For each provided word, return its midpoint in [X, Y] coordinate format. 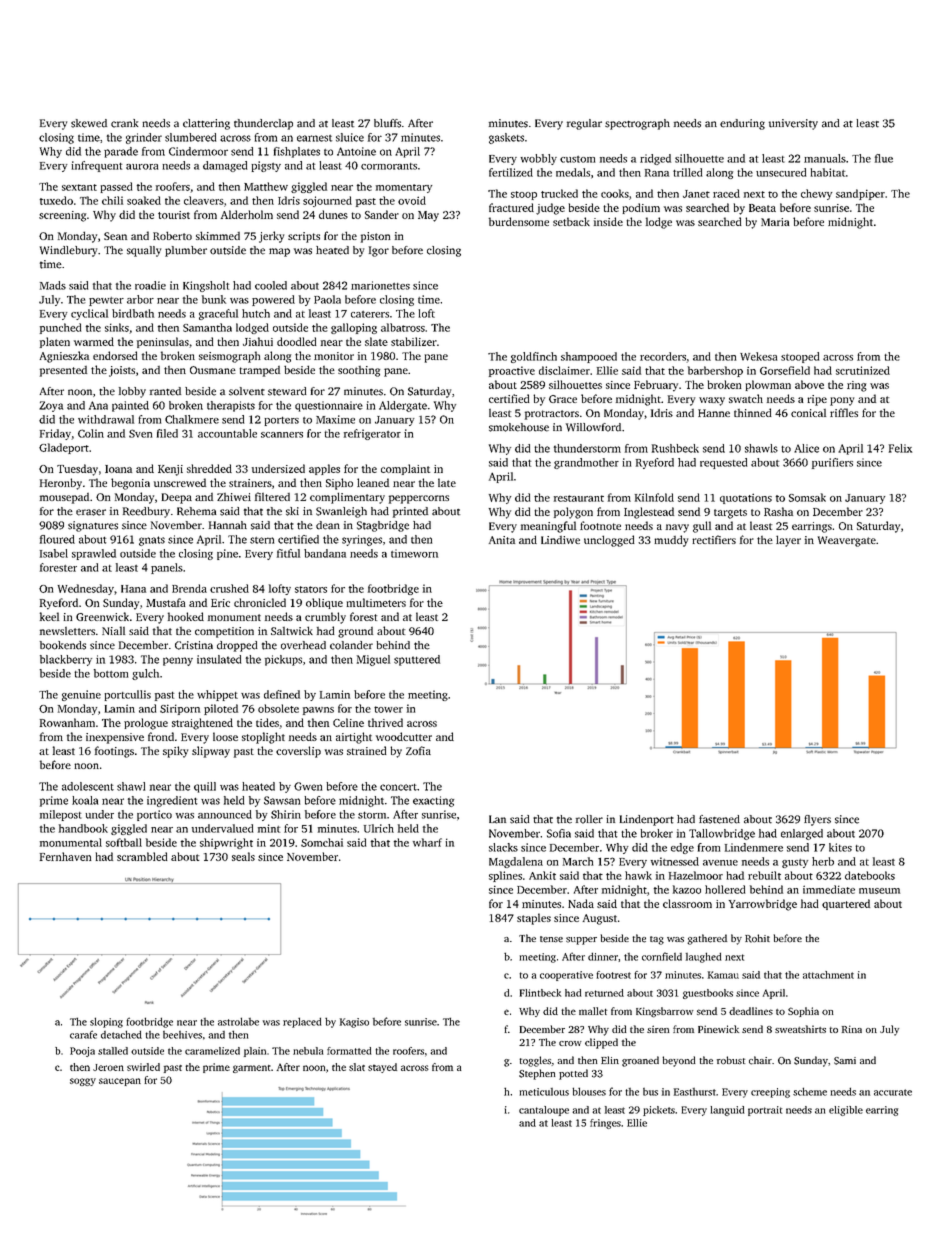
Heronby [61, 484]
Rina [852, 1029]
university [793, 124]
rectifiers [714, 539]
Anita [502, 540]
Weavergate [847, 541]
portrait [765, 1111]
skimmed [218, 235]
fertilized [511, 172]
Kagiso [354, 1023]
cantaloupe [544, 1111]
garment [252, 1069]
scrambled [142, 856]
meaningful [548, 527]
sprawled [94, 554]
